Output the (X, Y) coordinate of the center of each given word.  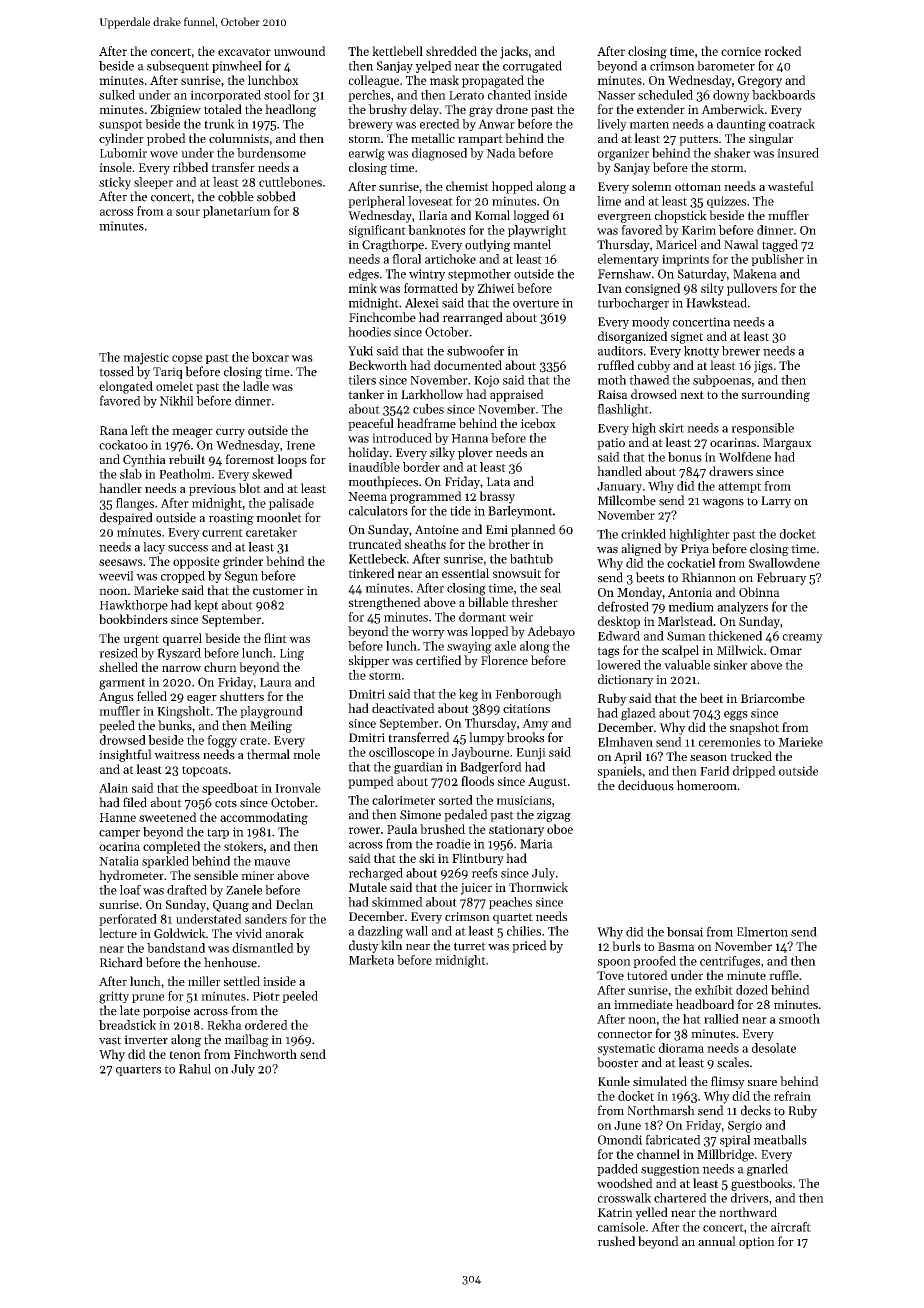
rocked (782, 51)
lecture (118, 933)
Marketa (371, 960)
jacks (514, 52)
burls (626, 946)
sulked (117, 95)
